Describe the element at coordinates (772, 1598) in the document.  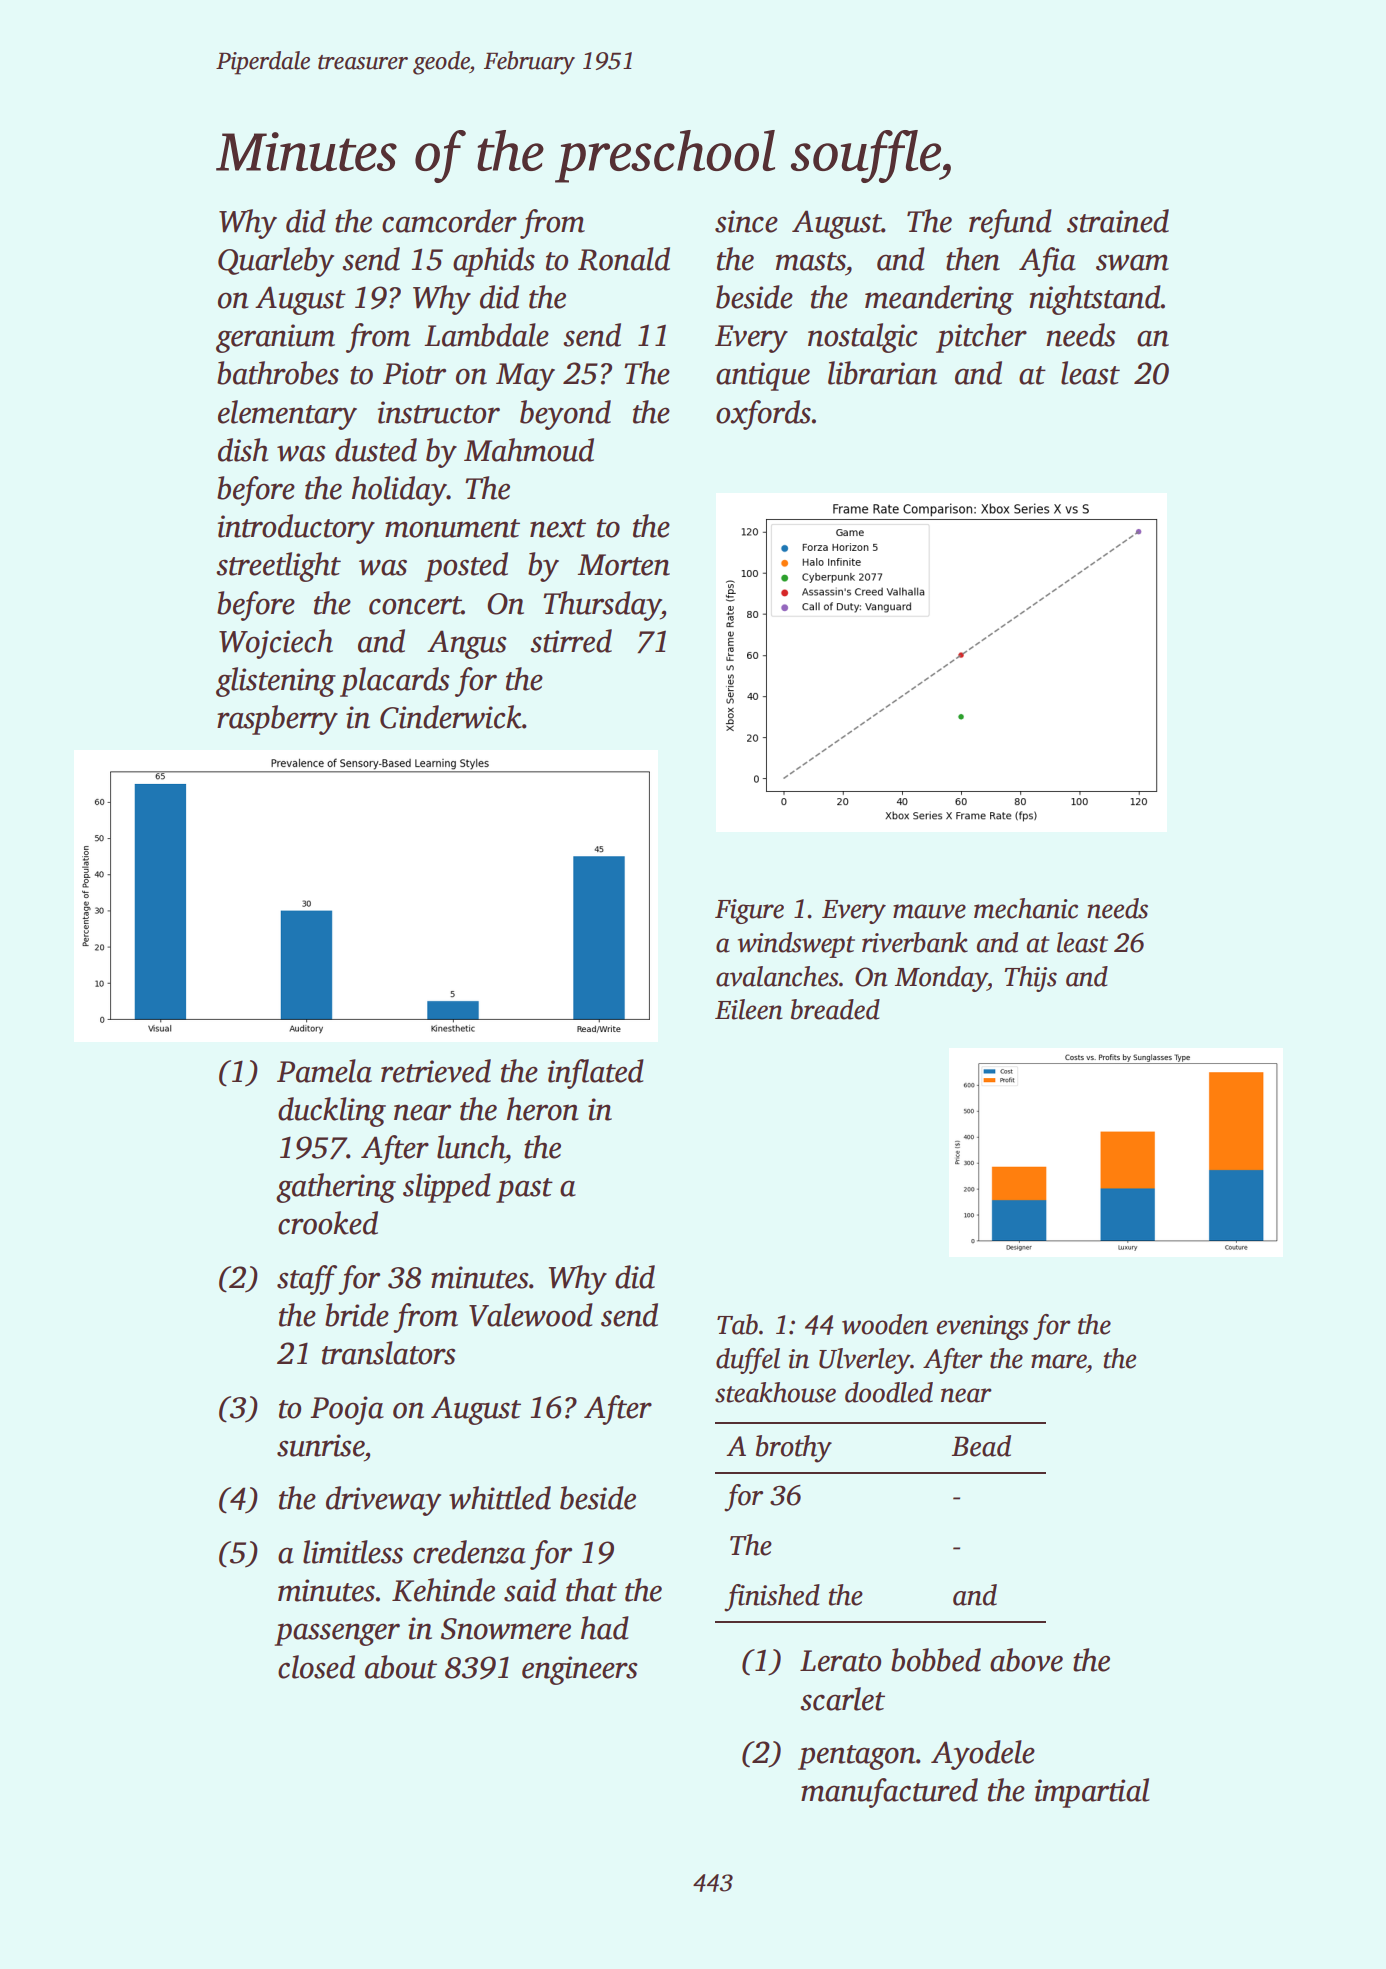
I see `finished` at that location.
